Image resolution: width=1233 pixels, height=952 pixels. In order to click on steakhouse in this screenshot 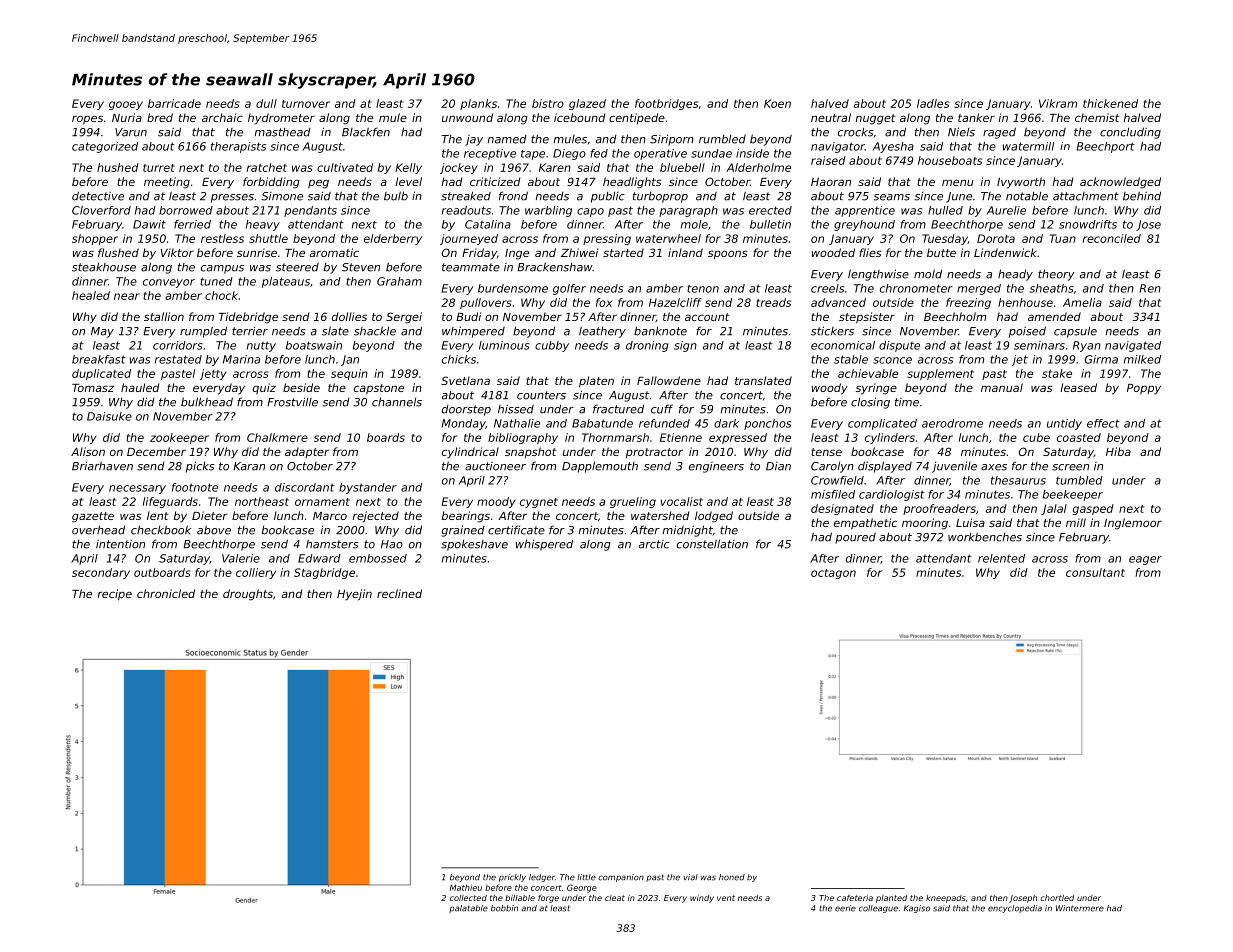, I will do `click(104, 267)`.
